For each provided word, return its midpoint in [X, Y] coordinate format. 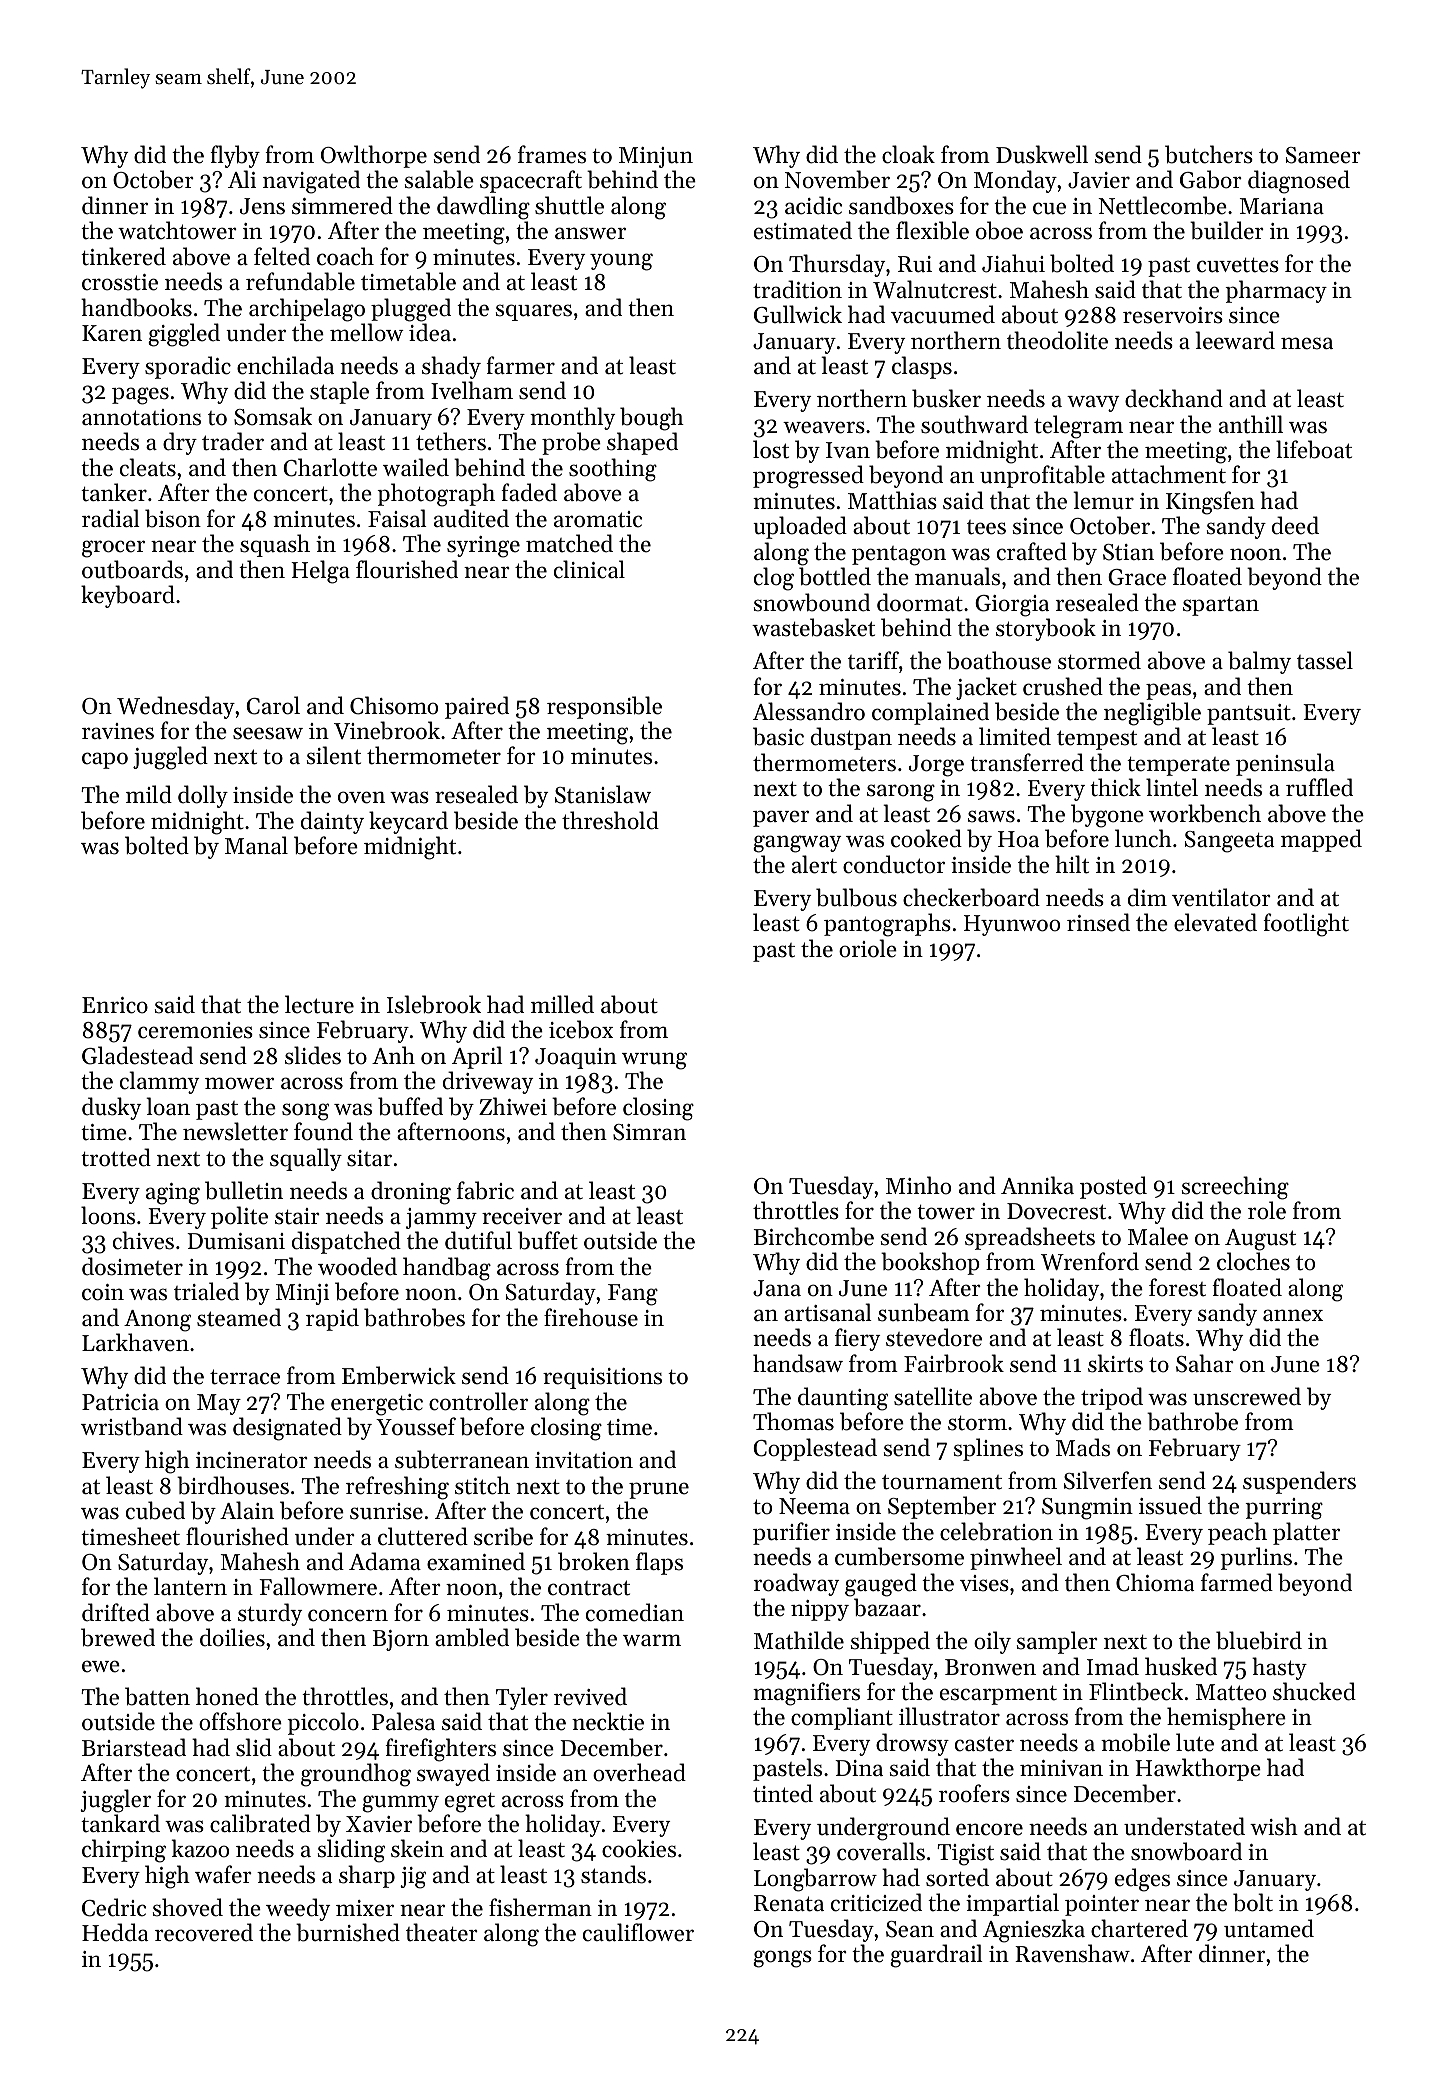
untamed [1269, 1928]
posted [1113, 1187]
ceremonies [195, 1030]
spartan [1221, 606]
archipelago [307, 310]
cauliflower [638, 1932]
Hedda [115, 1932]
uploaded [800, 527]
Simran [649, 1132]
